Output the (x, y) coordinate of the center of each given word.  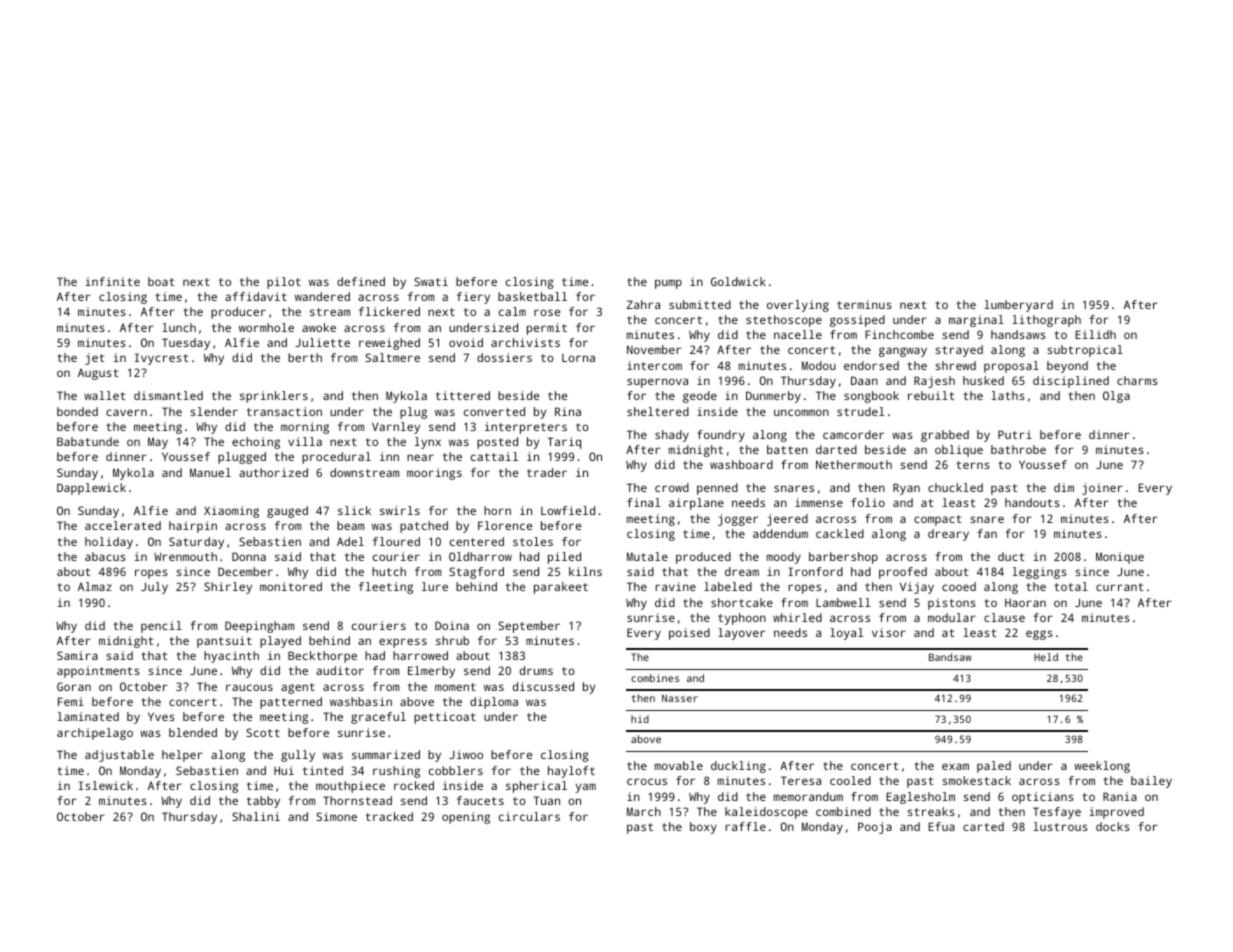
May (158, 443)
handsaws (1018, 334)
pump (668, 284)
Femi (71, 701)
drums (536, 670)
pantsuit (224, 642)
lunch (179, 327)
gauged (287, 512)
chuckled (955, 487)
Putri (1015, 434)
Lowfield (568, 510)
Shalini (256, 816)
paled (994, 767)
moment (455, 687)
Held (1046, 657)
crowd (672, 487)
